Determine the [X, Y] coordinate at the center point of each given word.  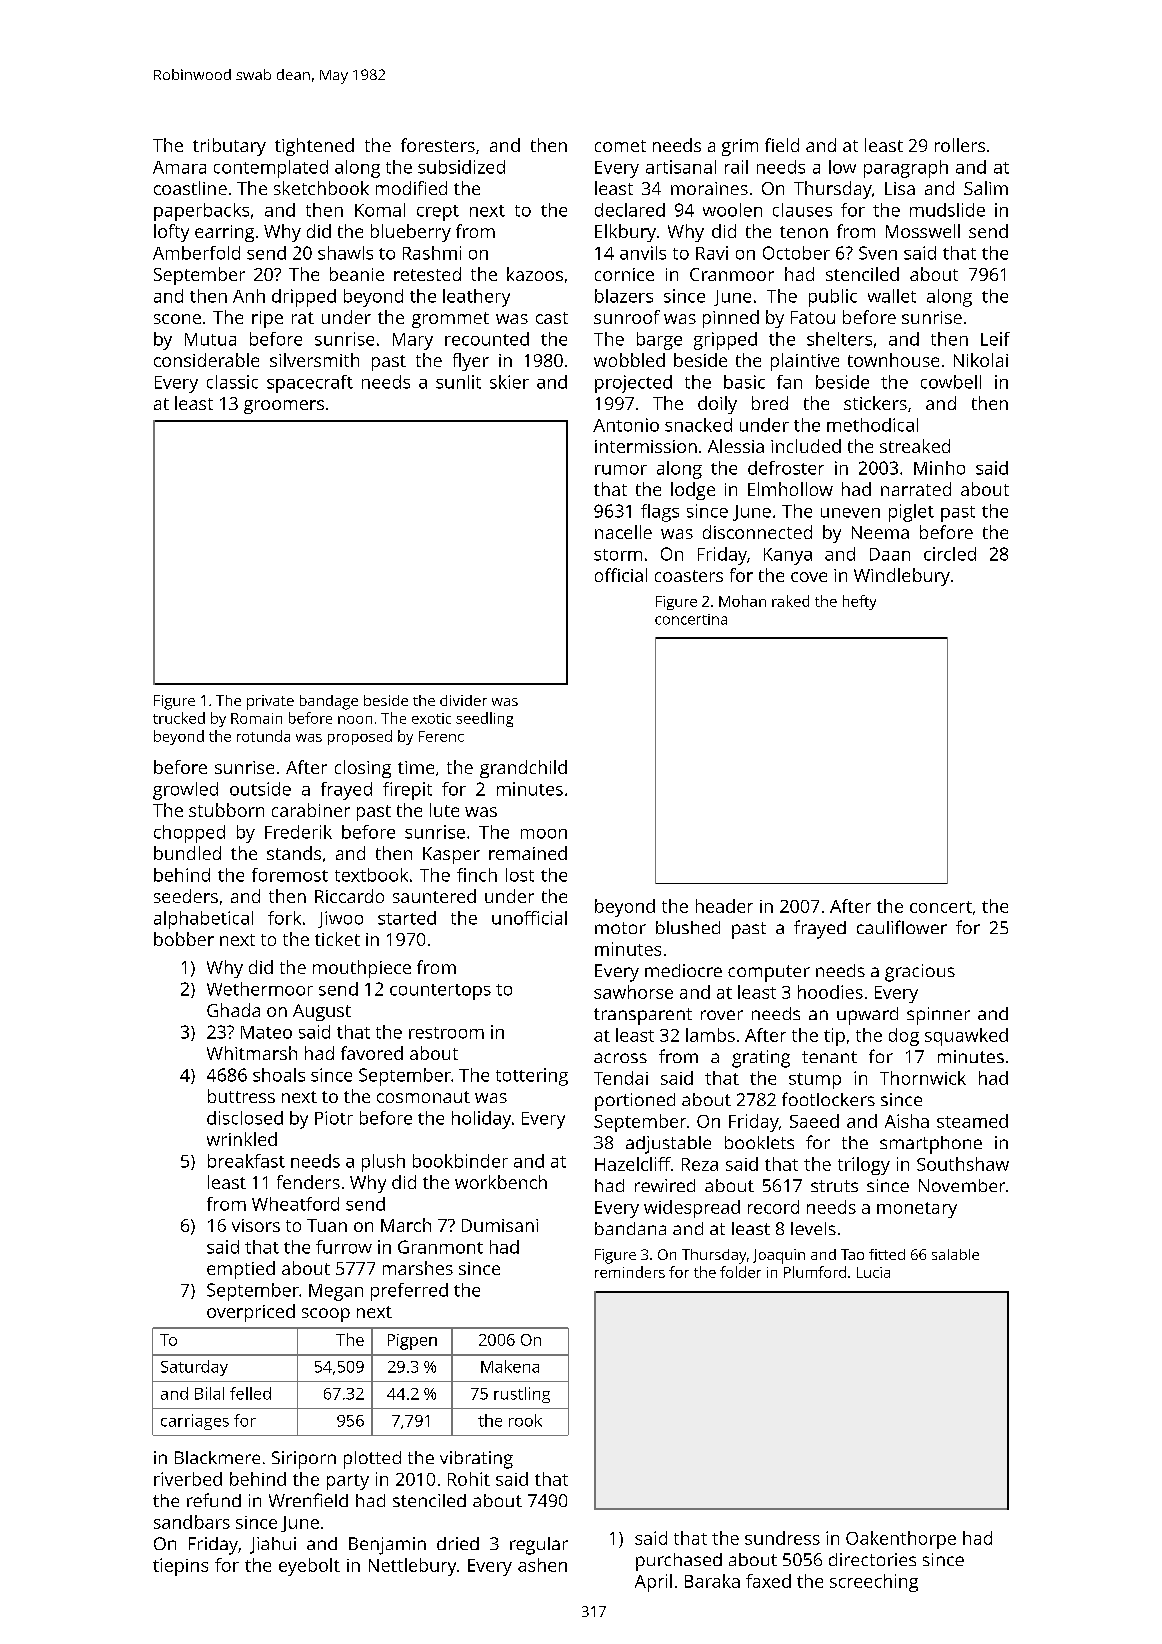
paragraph [906, 169]
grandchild [523, 769]
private [270, 702]
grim [740, 147]
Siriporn [304, 1460]
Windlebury [902, 577]
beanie [357, 274]
